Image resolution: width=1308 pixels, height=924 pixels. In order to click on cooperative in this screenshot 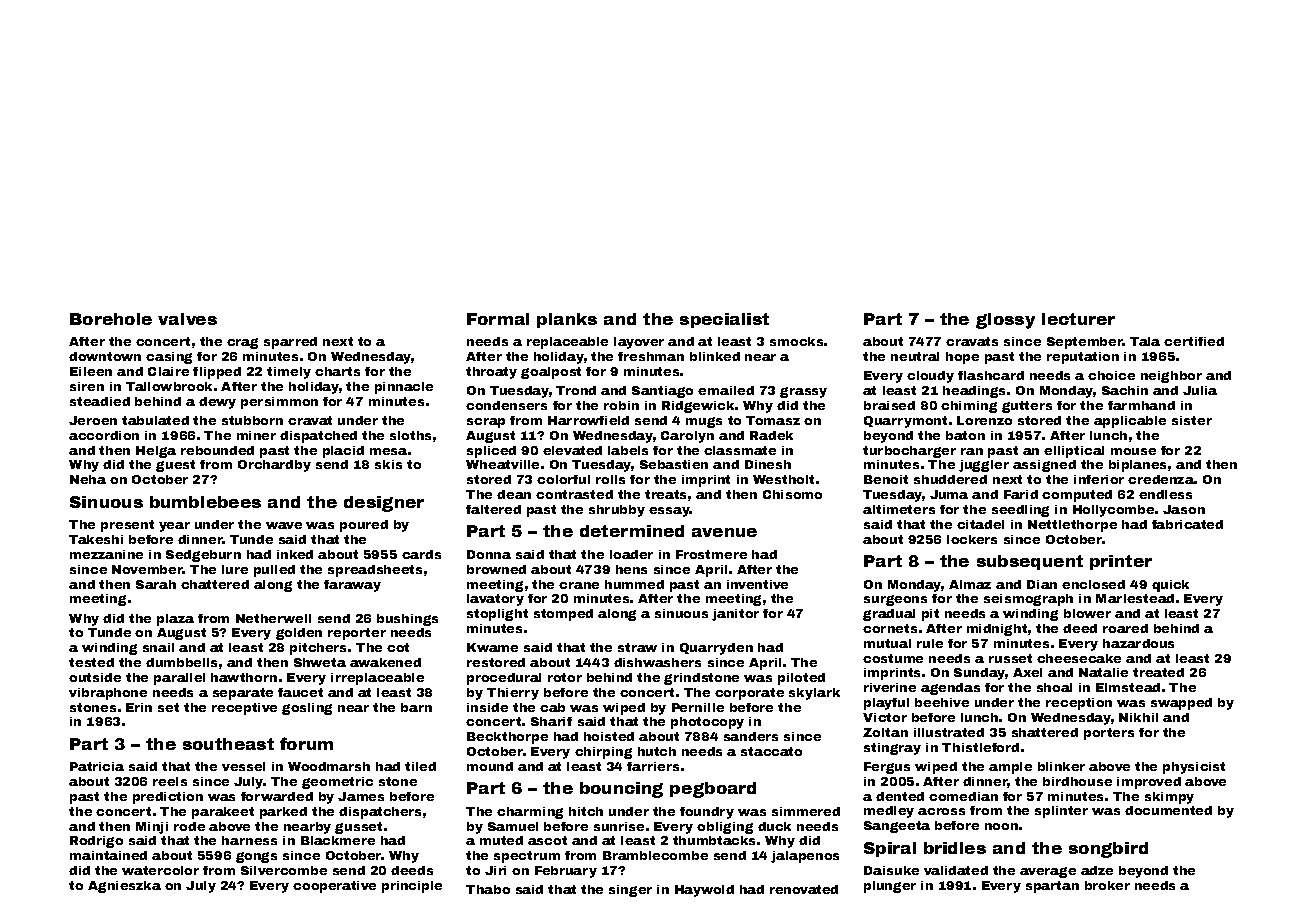, I will do `click(334, 887)`.
